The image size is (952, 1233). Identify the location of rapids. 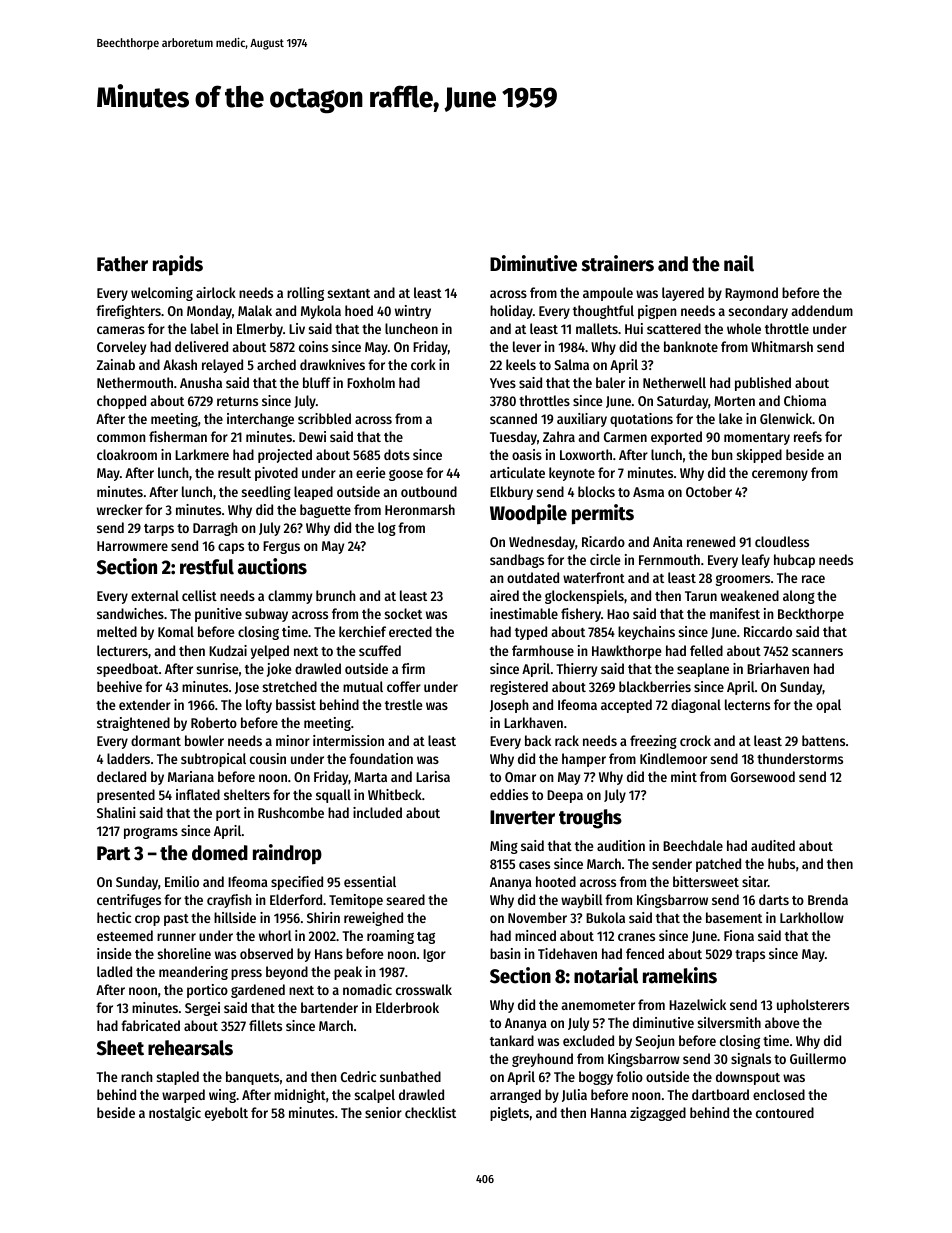
(178, 265).
